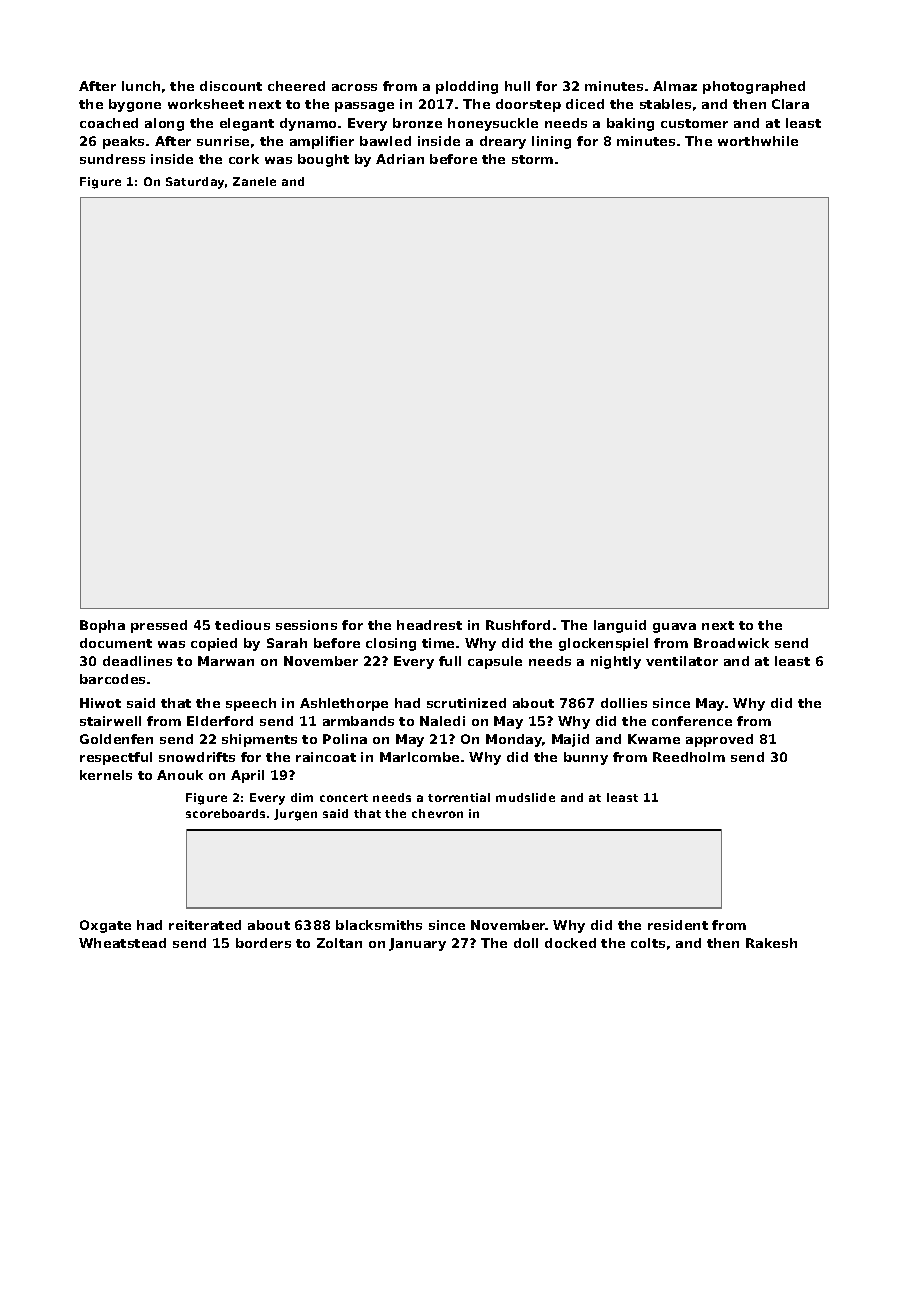 Image resolution: width=908 pixels, height=1316 pixels. What do you see at coordinates (242, 625) in the screenshot?
I see `tedious` at bounding box center [242, 625].
